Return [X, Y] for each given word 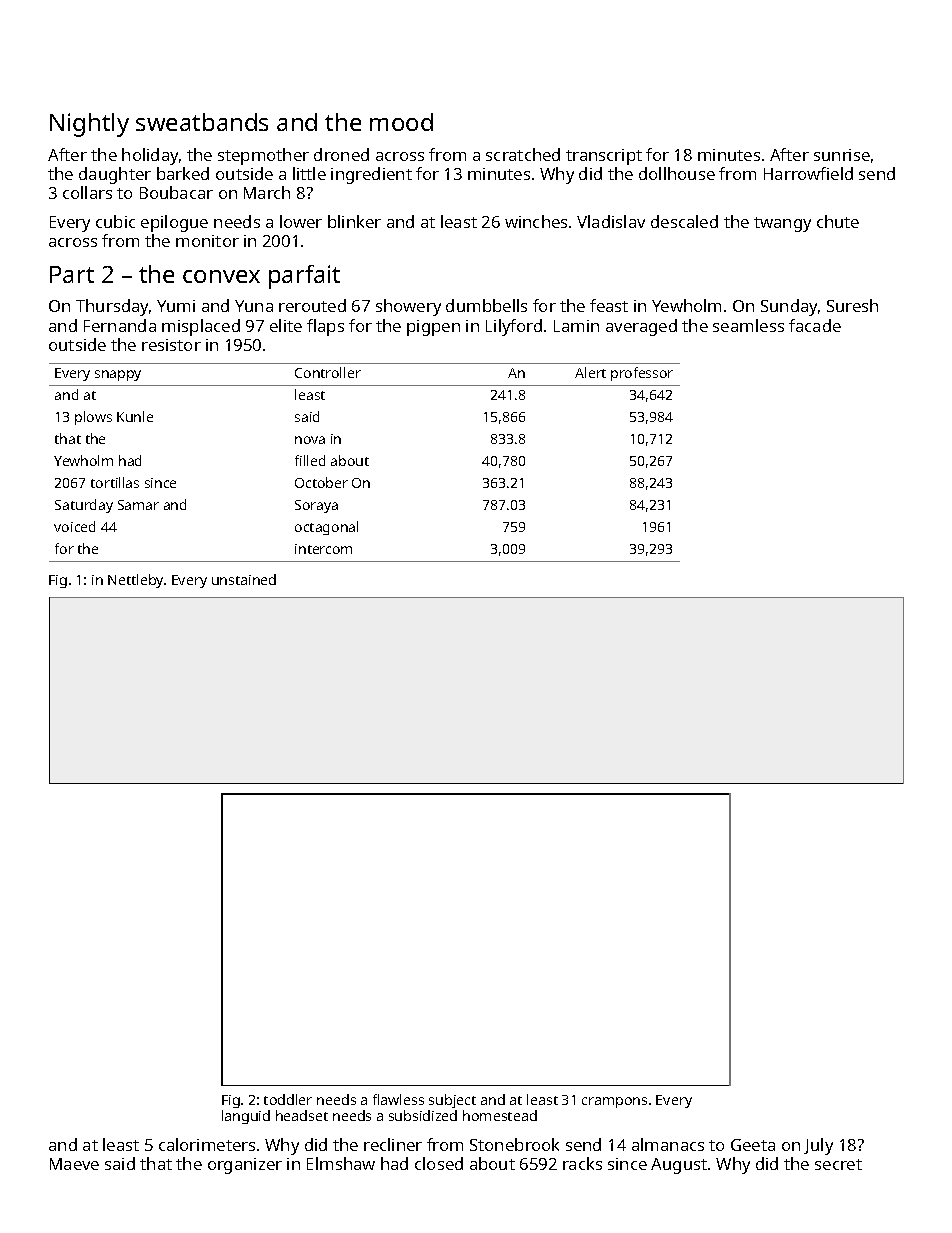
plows [93, 418]
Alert [590, 372]
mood [401, 122]
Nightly [89, 125]
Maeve [74, 1164]
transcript [604, 157]
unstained [244, 579]
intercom [323, 549]
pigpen [433, 328]
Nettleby [135, 581]
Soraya [316, 506]
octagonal [326, 528]
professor [642, 374]
